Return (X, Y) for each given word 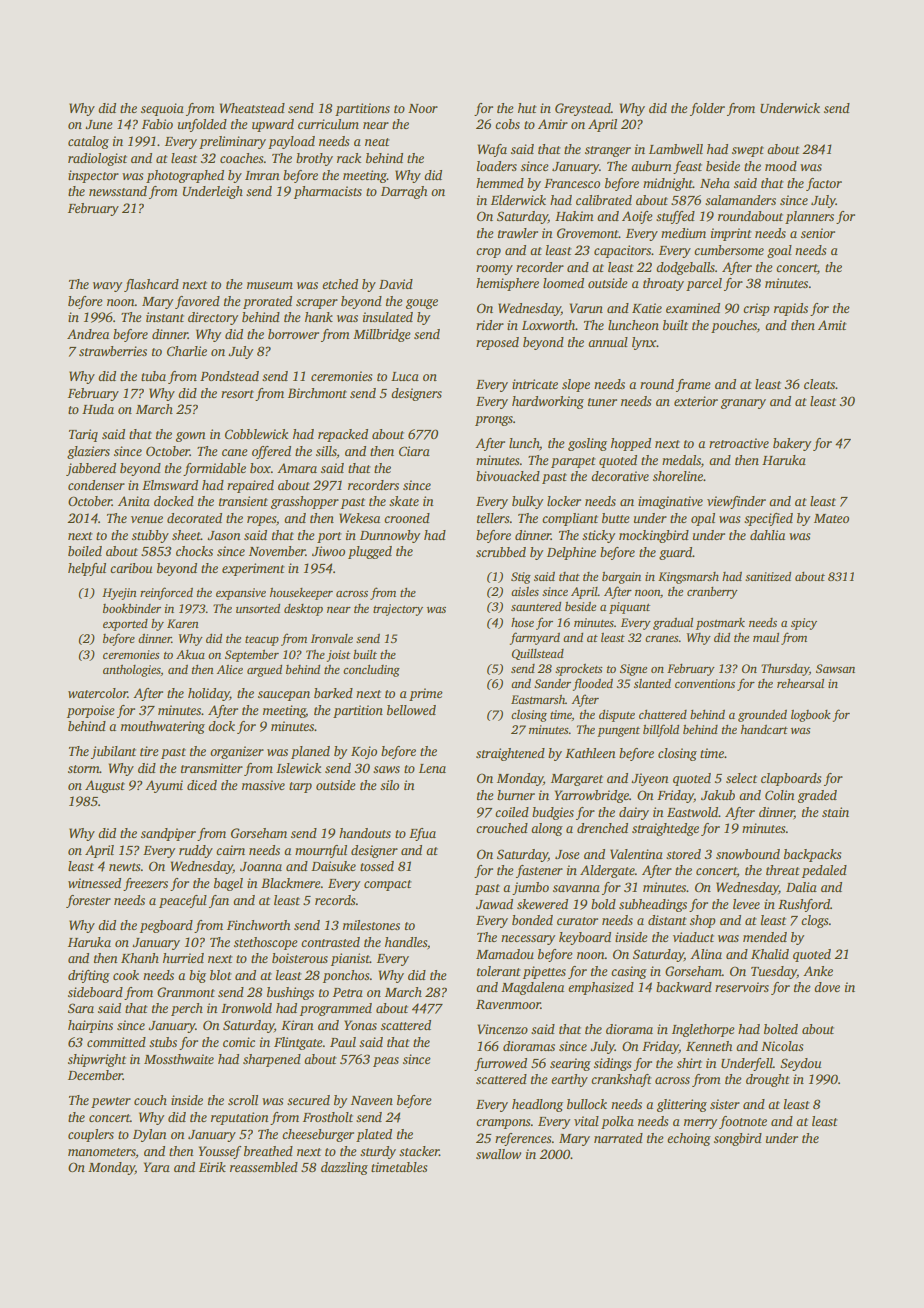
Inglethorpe (703, 1030)
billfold (661, 730)
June (99, 124)
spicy (804, 624)
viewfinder (736, 502)
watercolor (98, 693)
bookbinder (132, 608)
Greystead (583, 109)
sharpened (272, 1060)
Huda (98, 409)
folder (707, 109)
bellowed (411, 710)
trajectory (398, 610)
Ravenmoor (508, 1004)
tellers (493, 518)
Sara (81, 1008)
